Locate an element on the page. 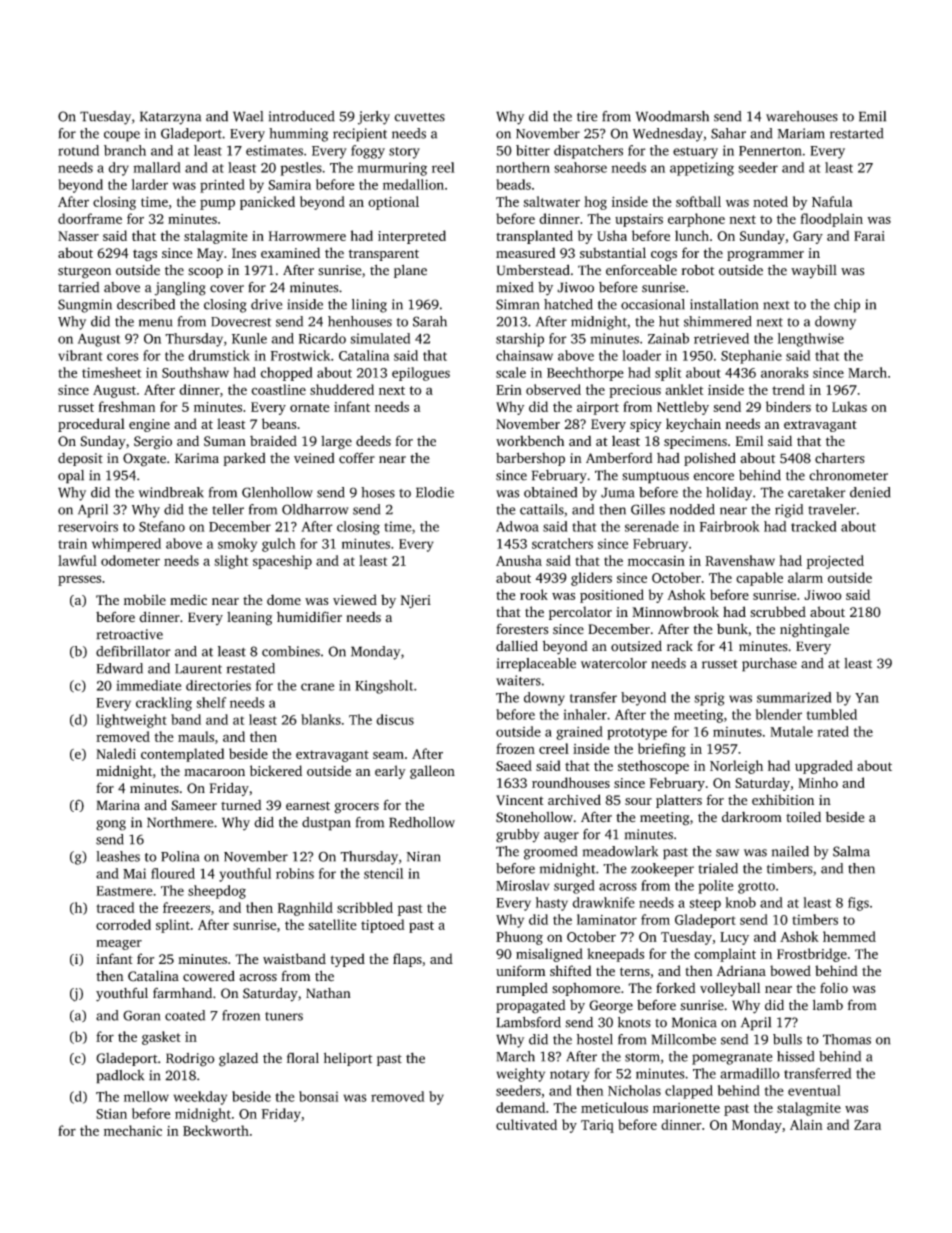 The image size is (952, 1233). Naledi is located at coordinates (116, 753).
